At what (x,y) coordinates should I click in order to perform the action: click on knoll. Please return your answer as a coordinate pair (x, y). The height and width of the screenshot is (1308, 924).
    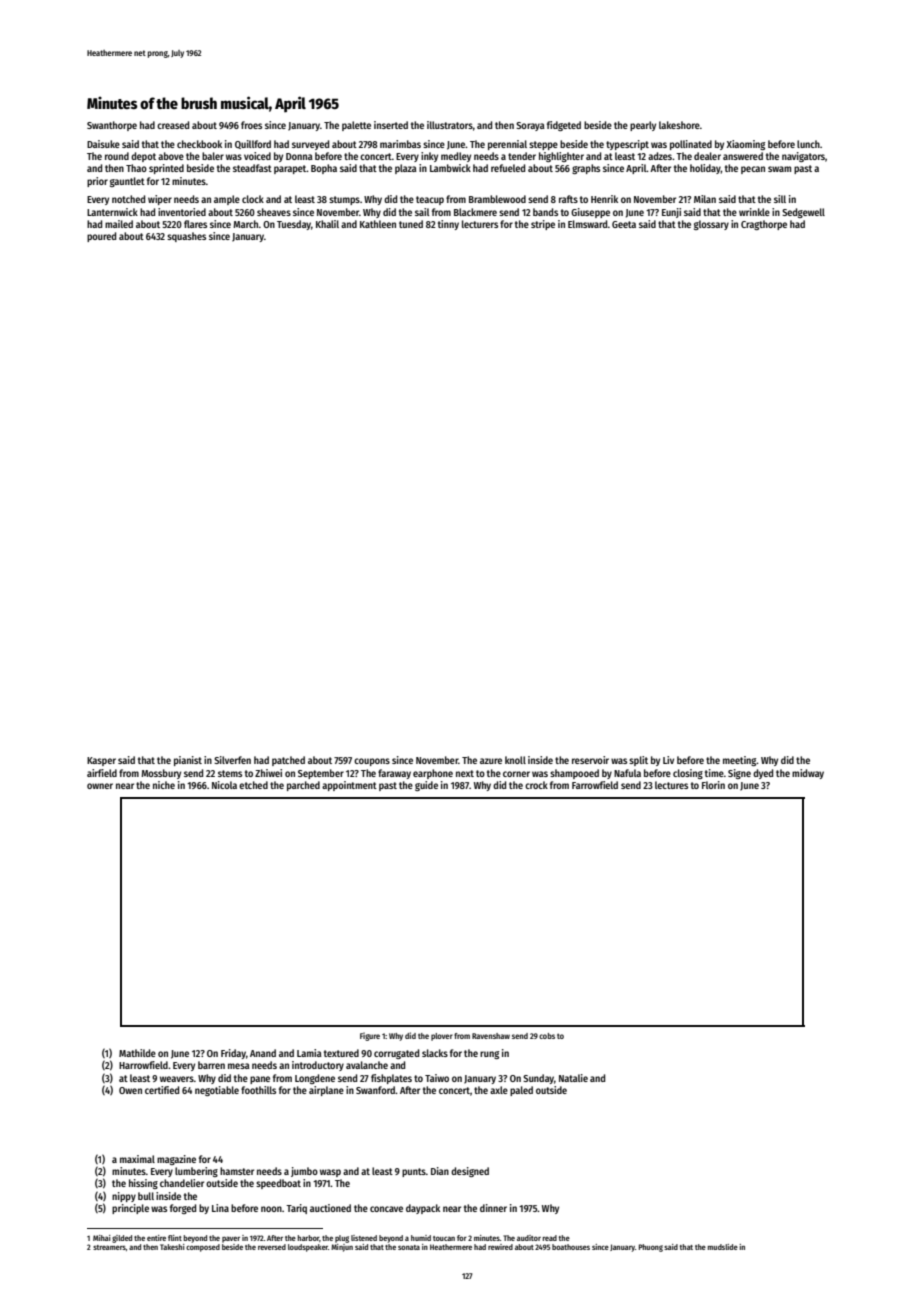
    Looking at the image, I should click on (515, 760).
